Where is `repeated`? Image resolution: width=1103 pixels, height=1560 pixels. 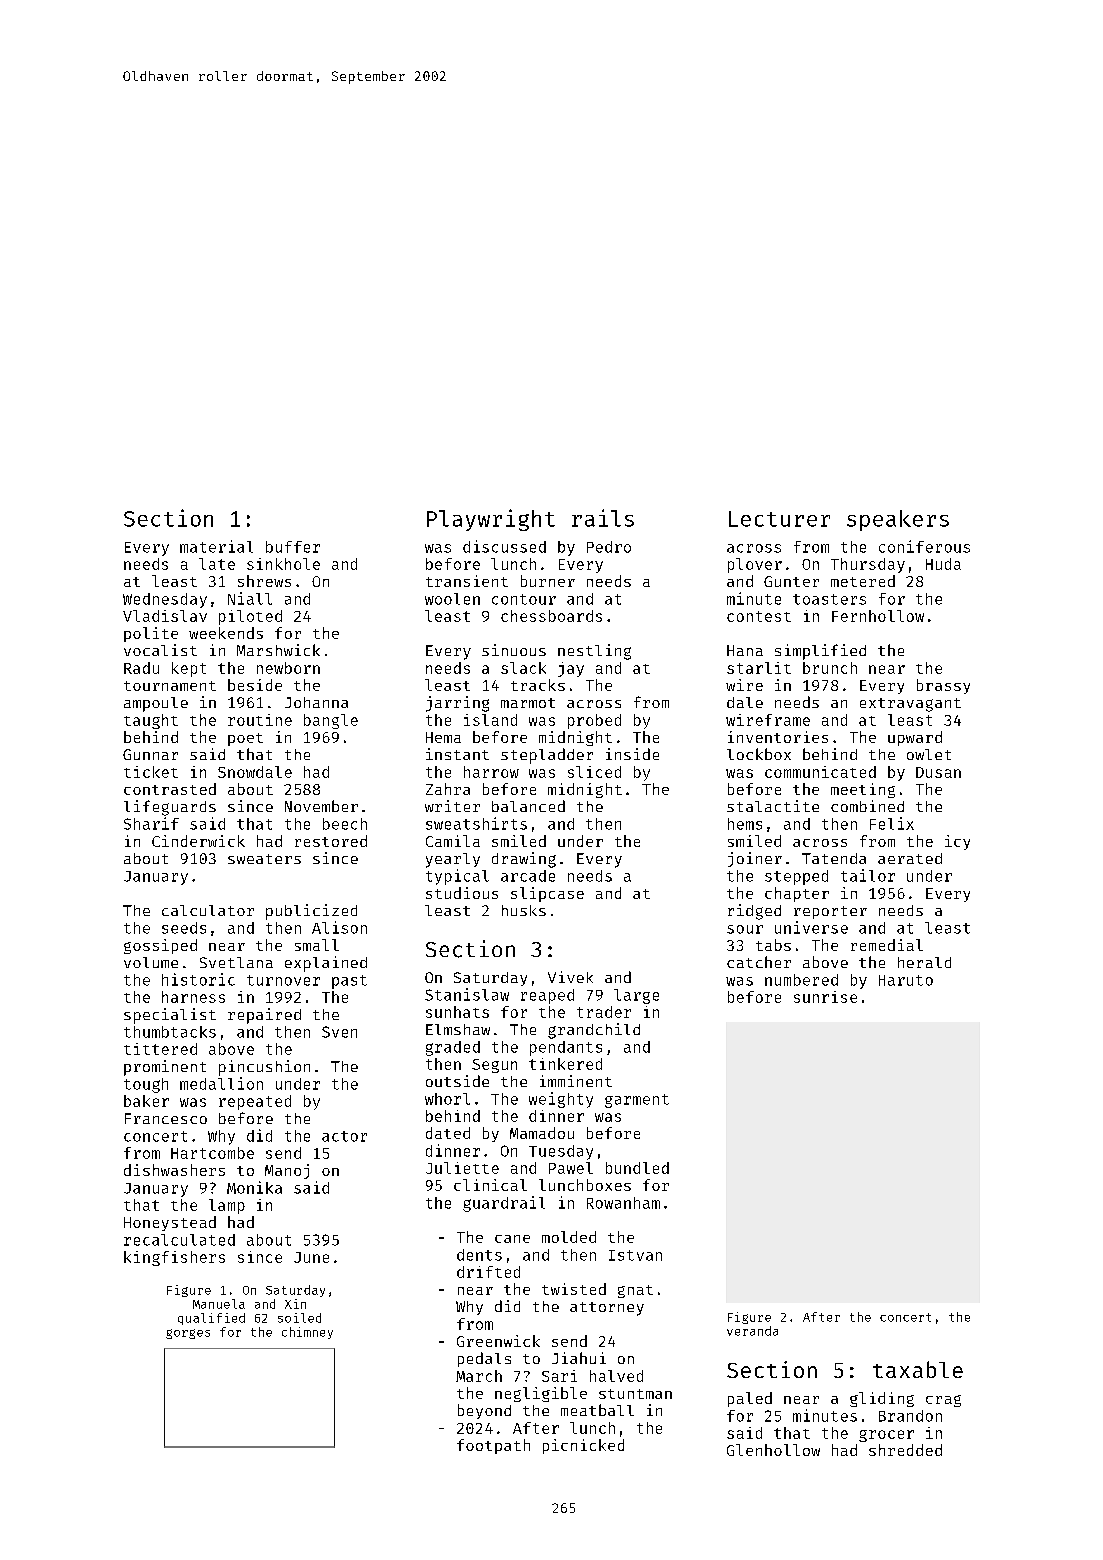
repeated is located at coordinates (255, 1102).
